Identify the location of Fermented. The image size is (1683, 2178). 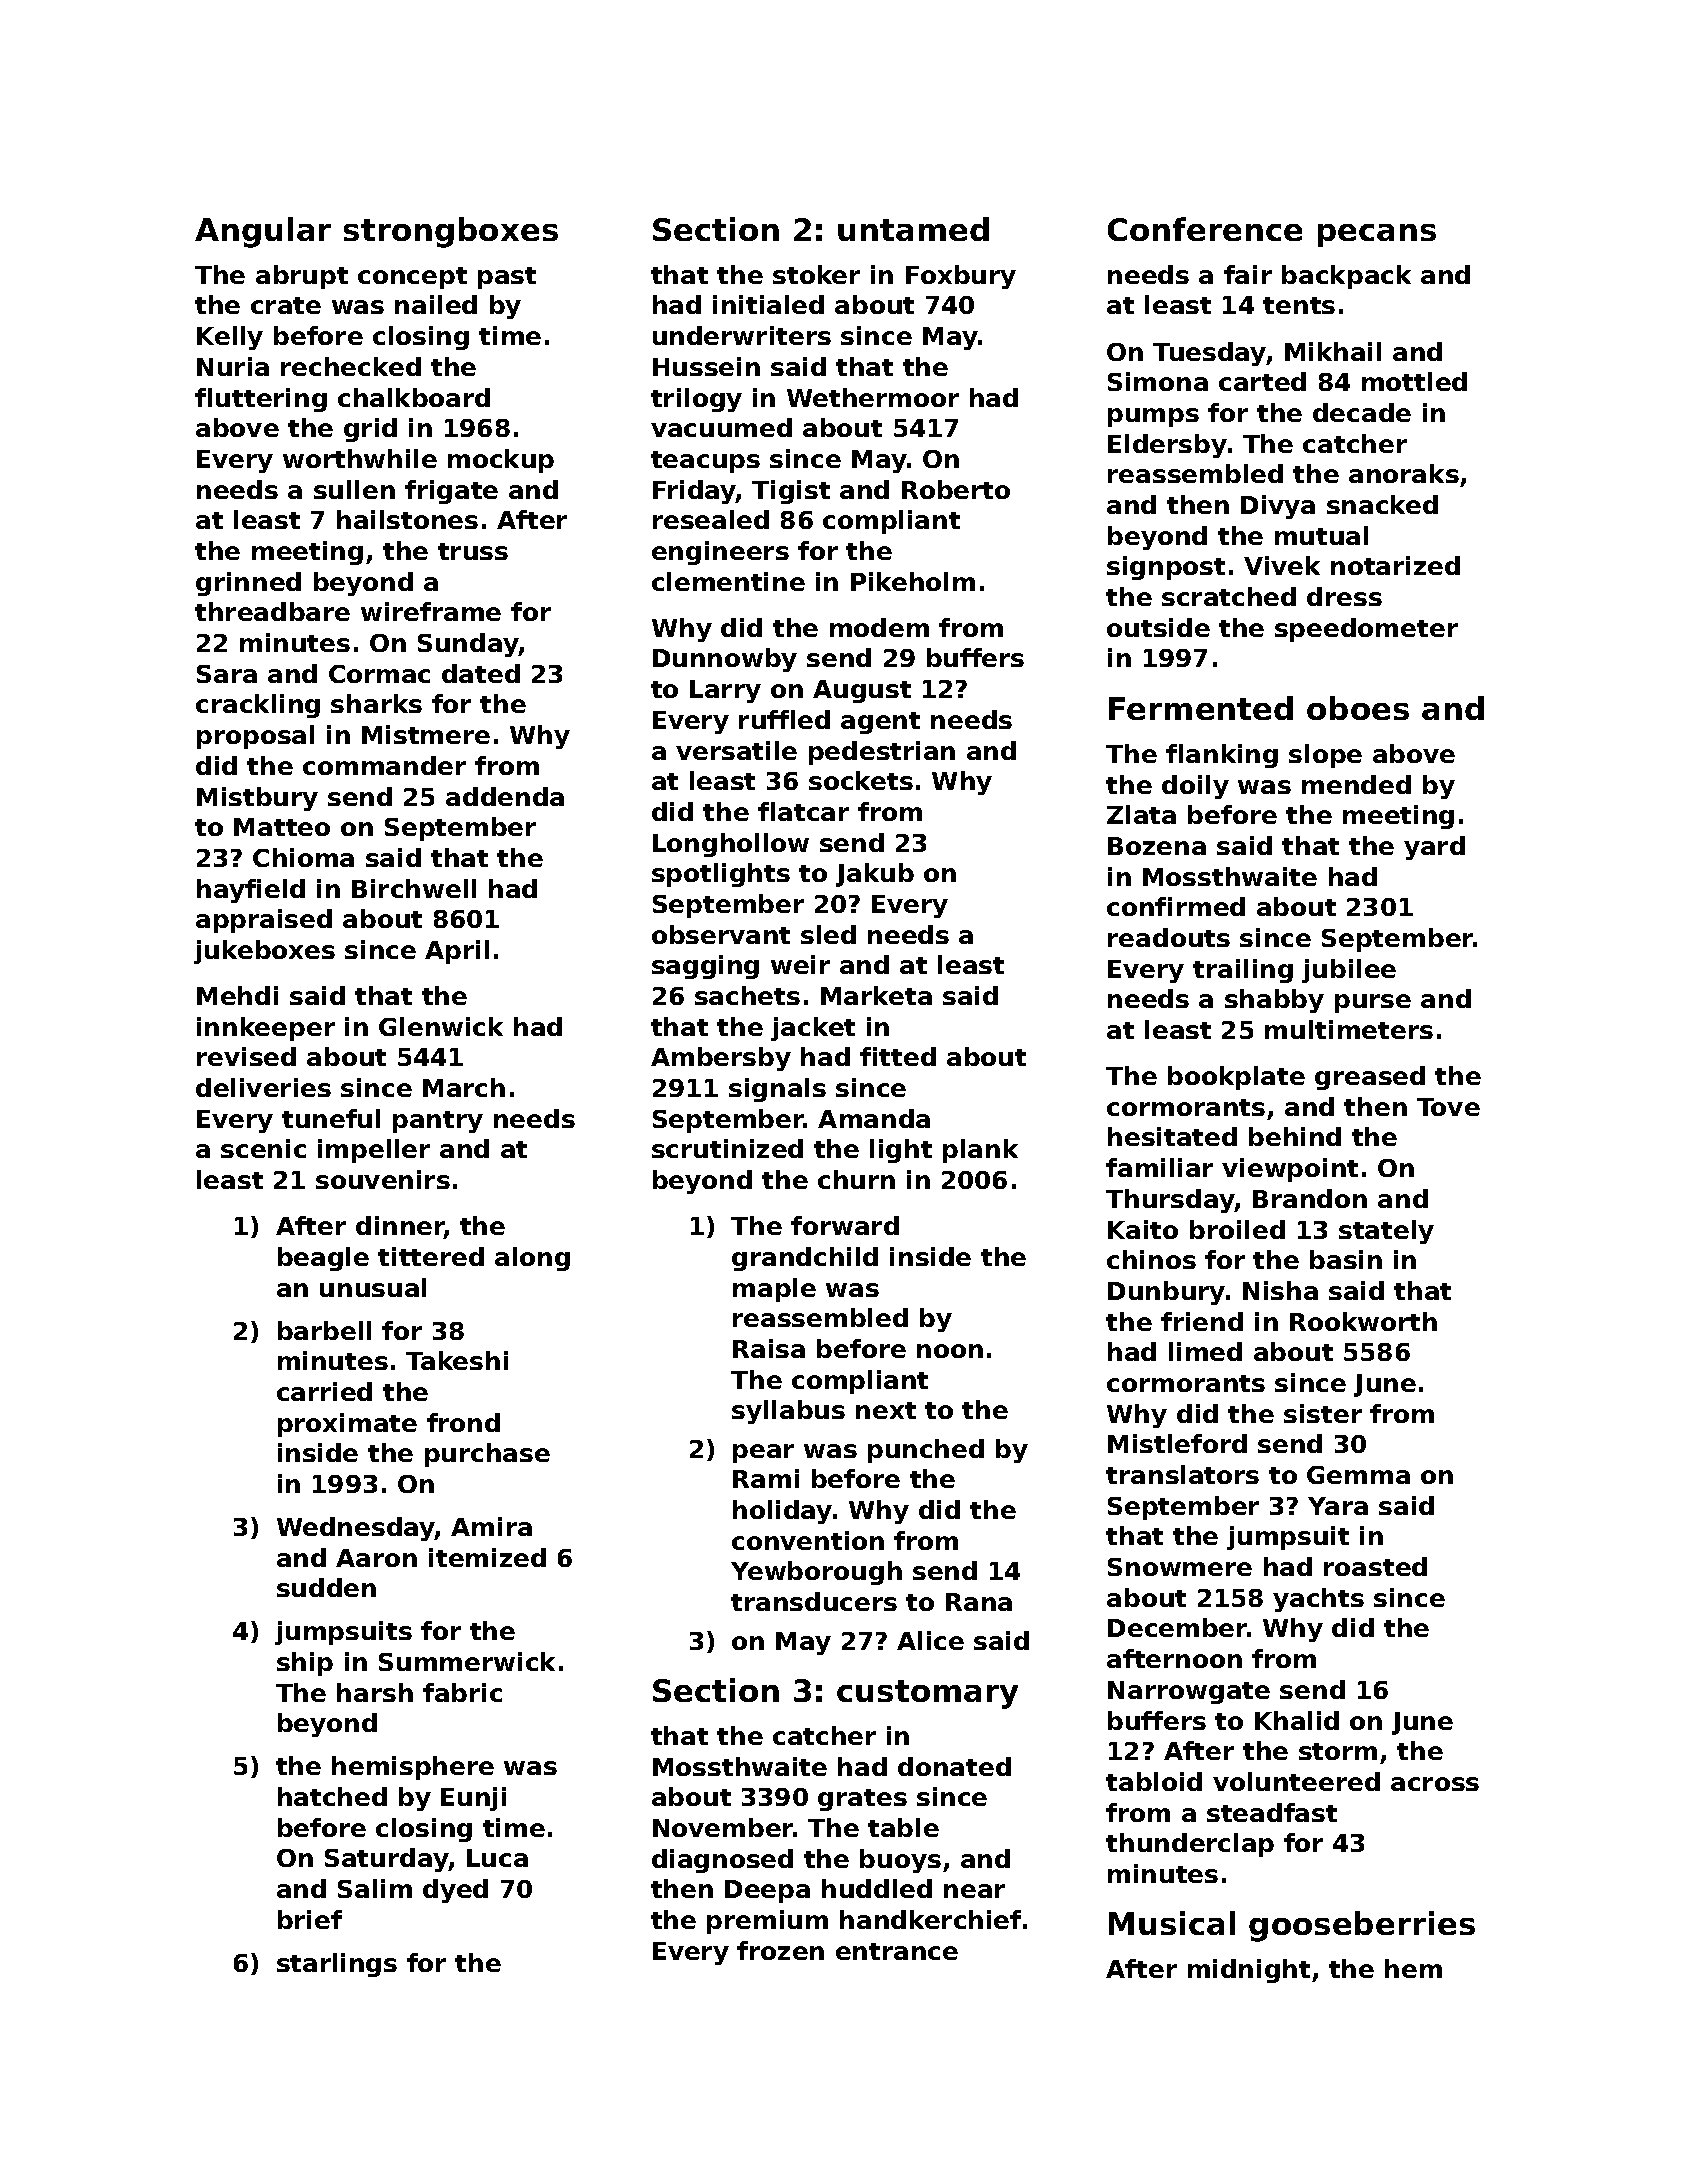
(1201, 708).
